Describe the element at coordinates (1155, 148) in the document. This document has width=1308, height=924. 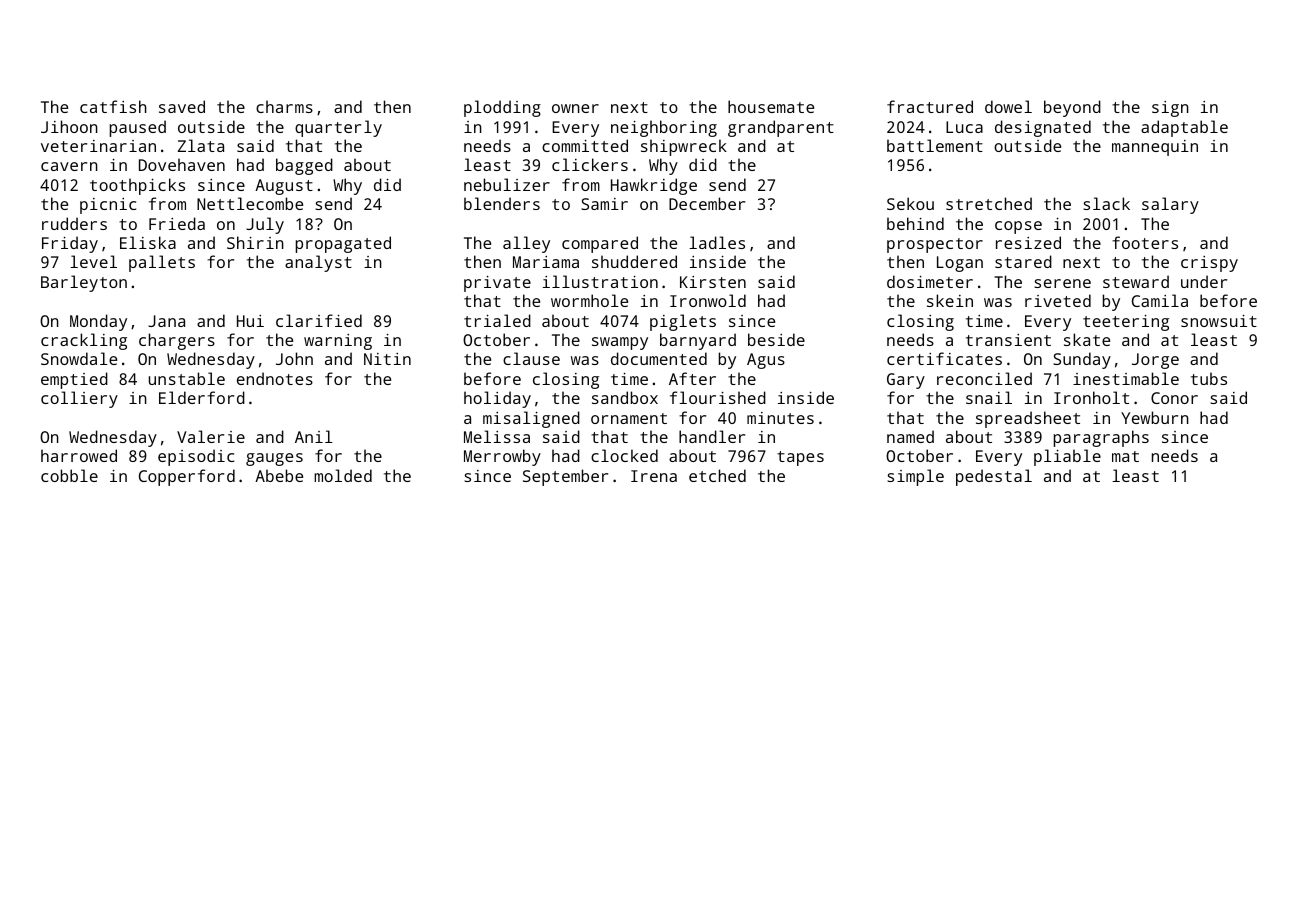
I see `mannequin` at that location.
